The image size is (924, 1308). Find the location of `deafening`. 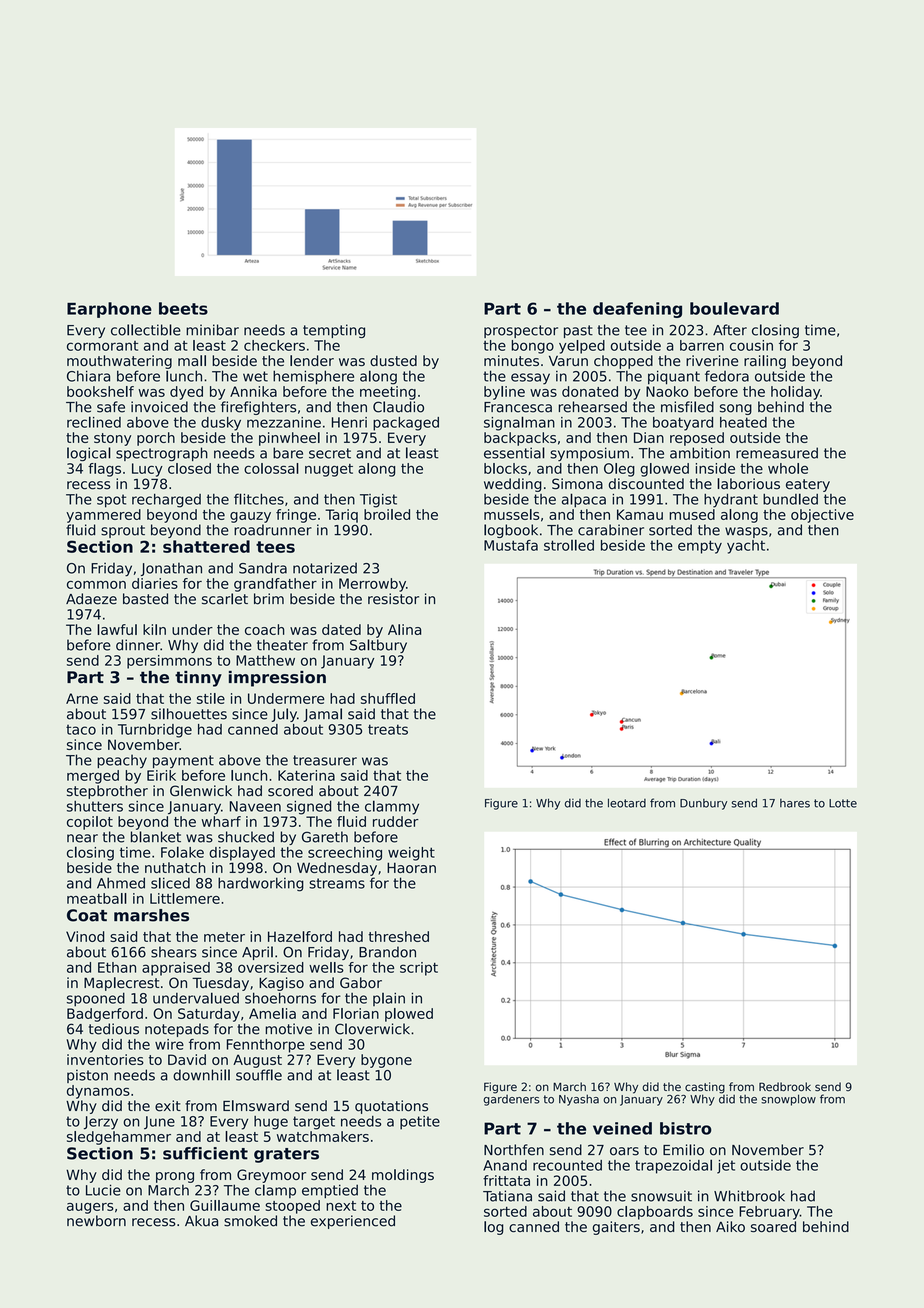

deafening is located at coordinates (637, 310).
